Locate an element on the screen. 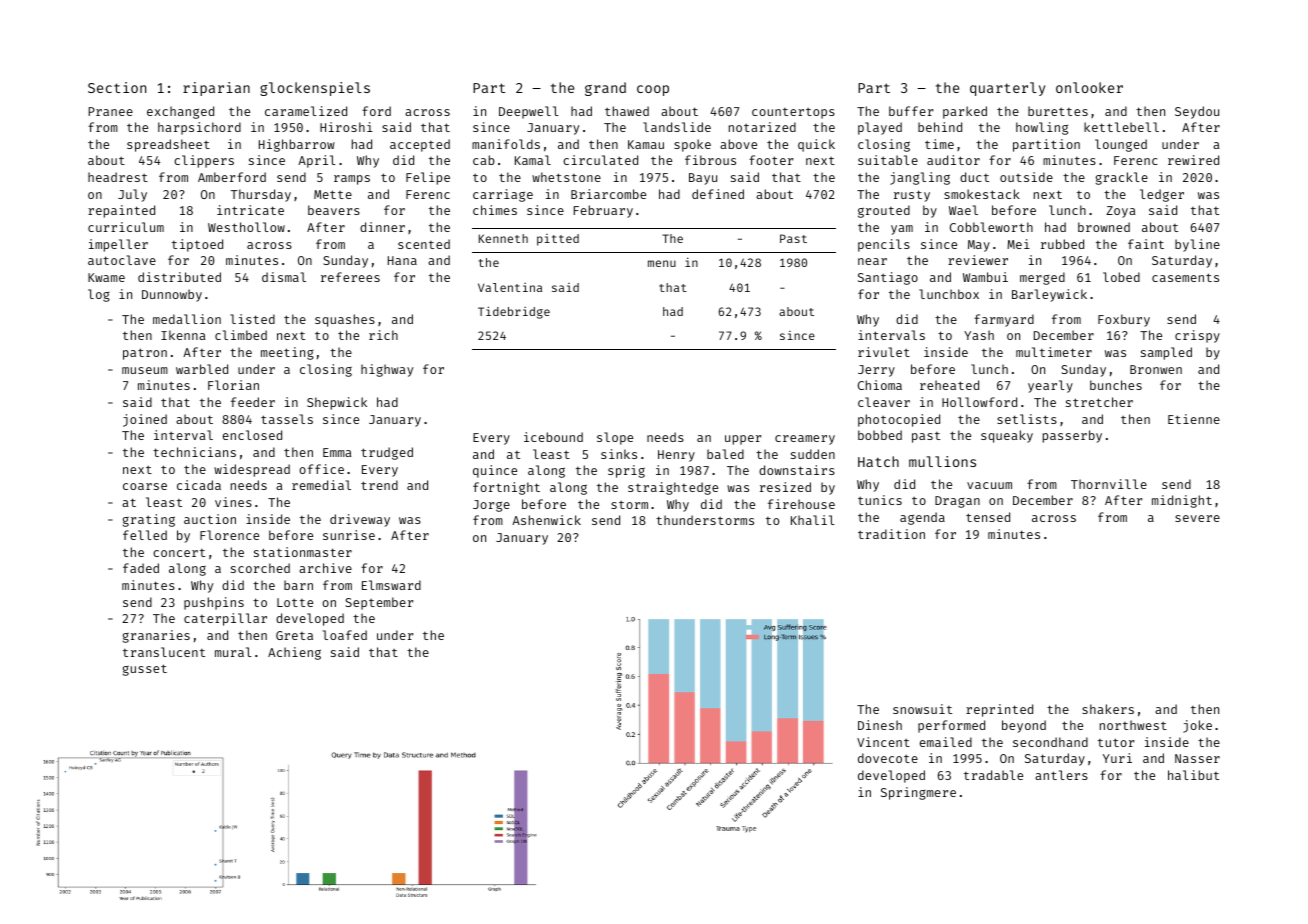 This screenshot has height=924, width=1308. Ashenwick is located at coordinates (546, 520).
